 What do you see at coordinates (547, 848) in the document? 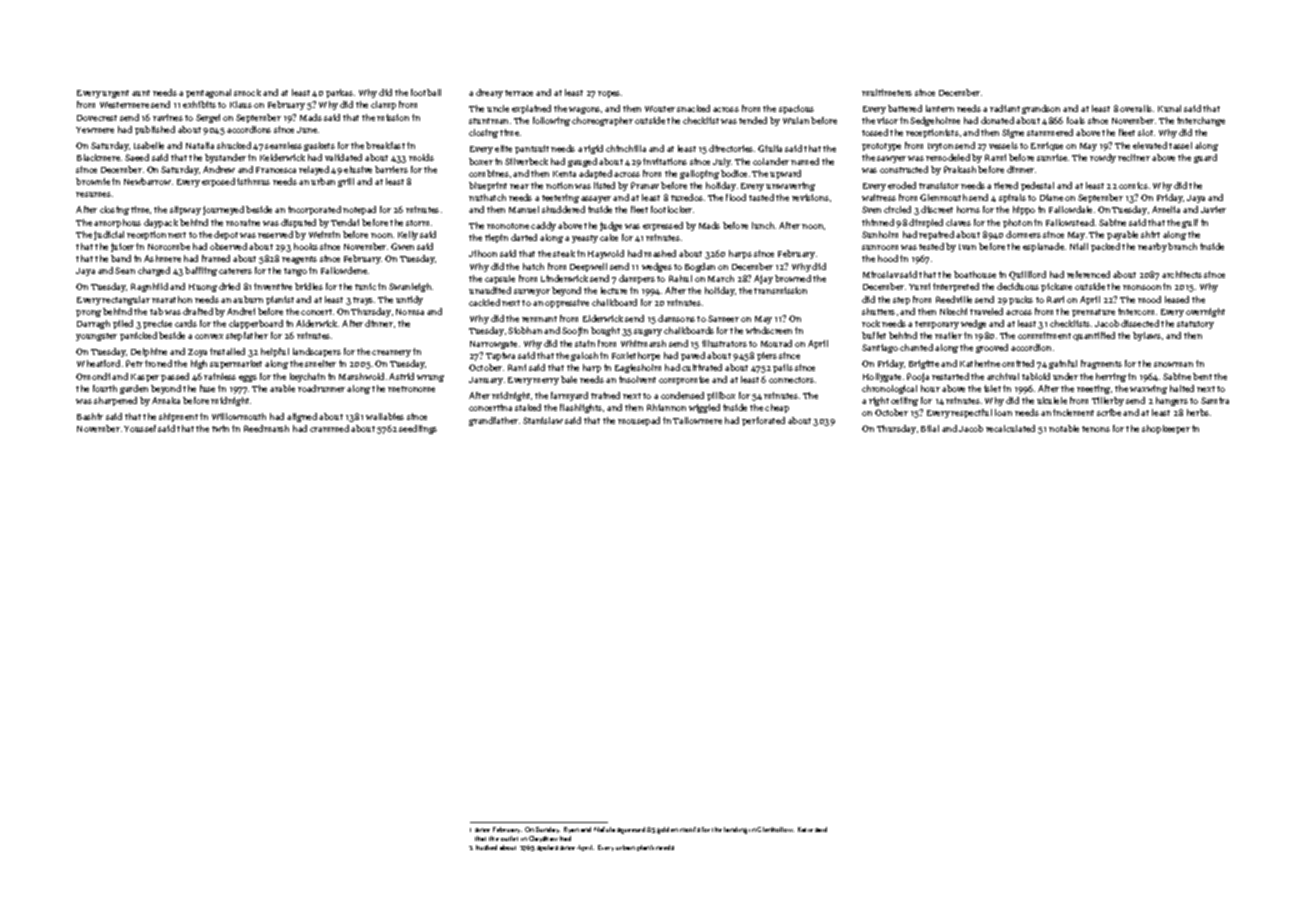
I see `spokes` at bounding box center [547, 848].
